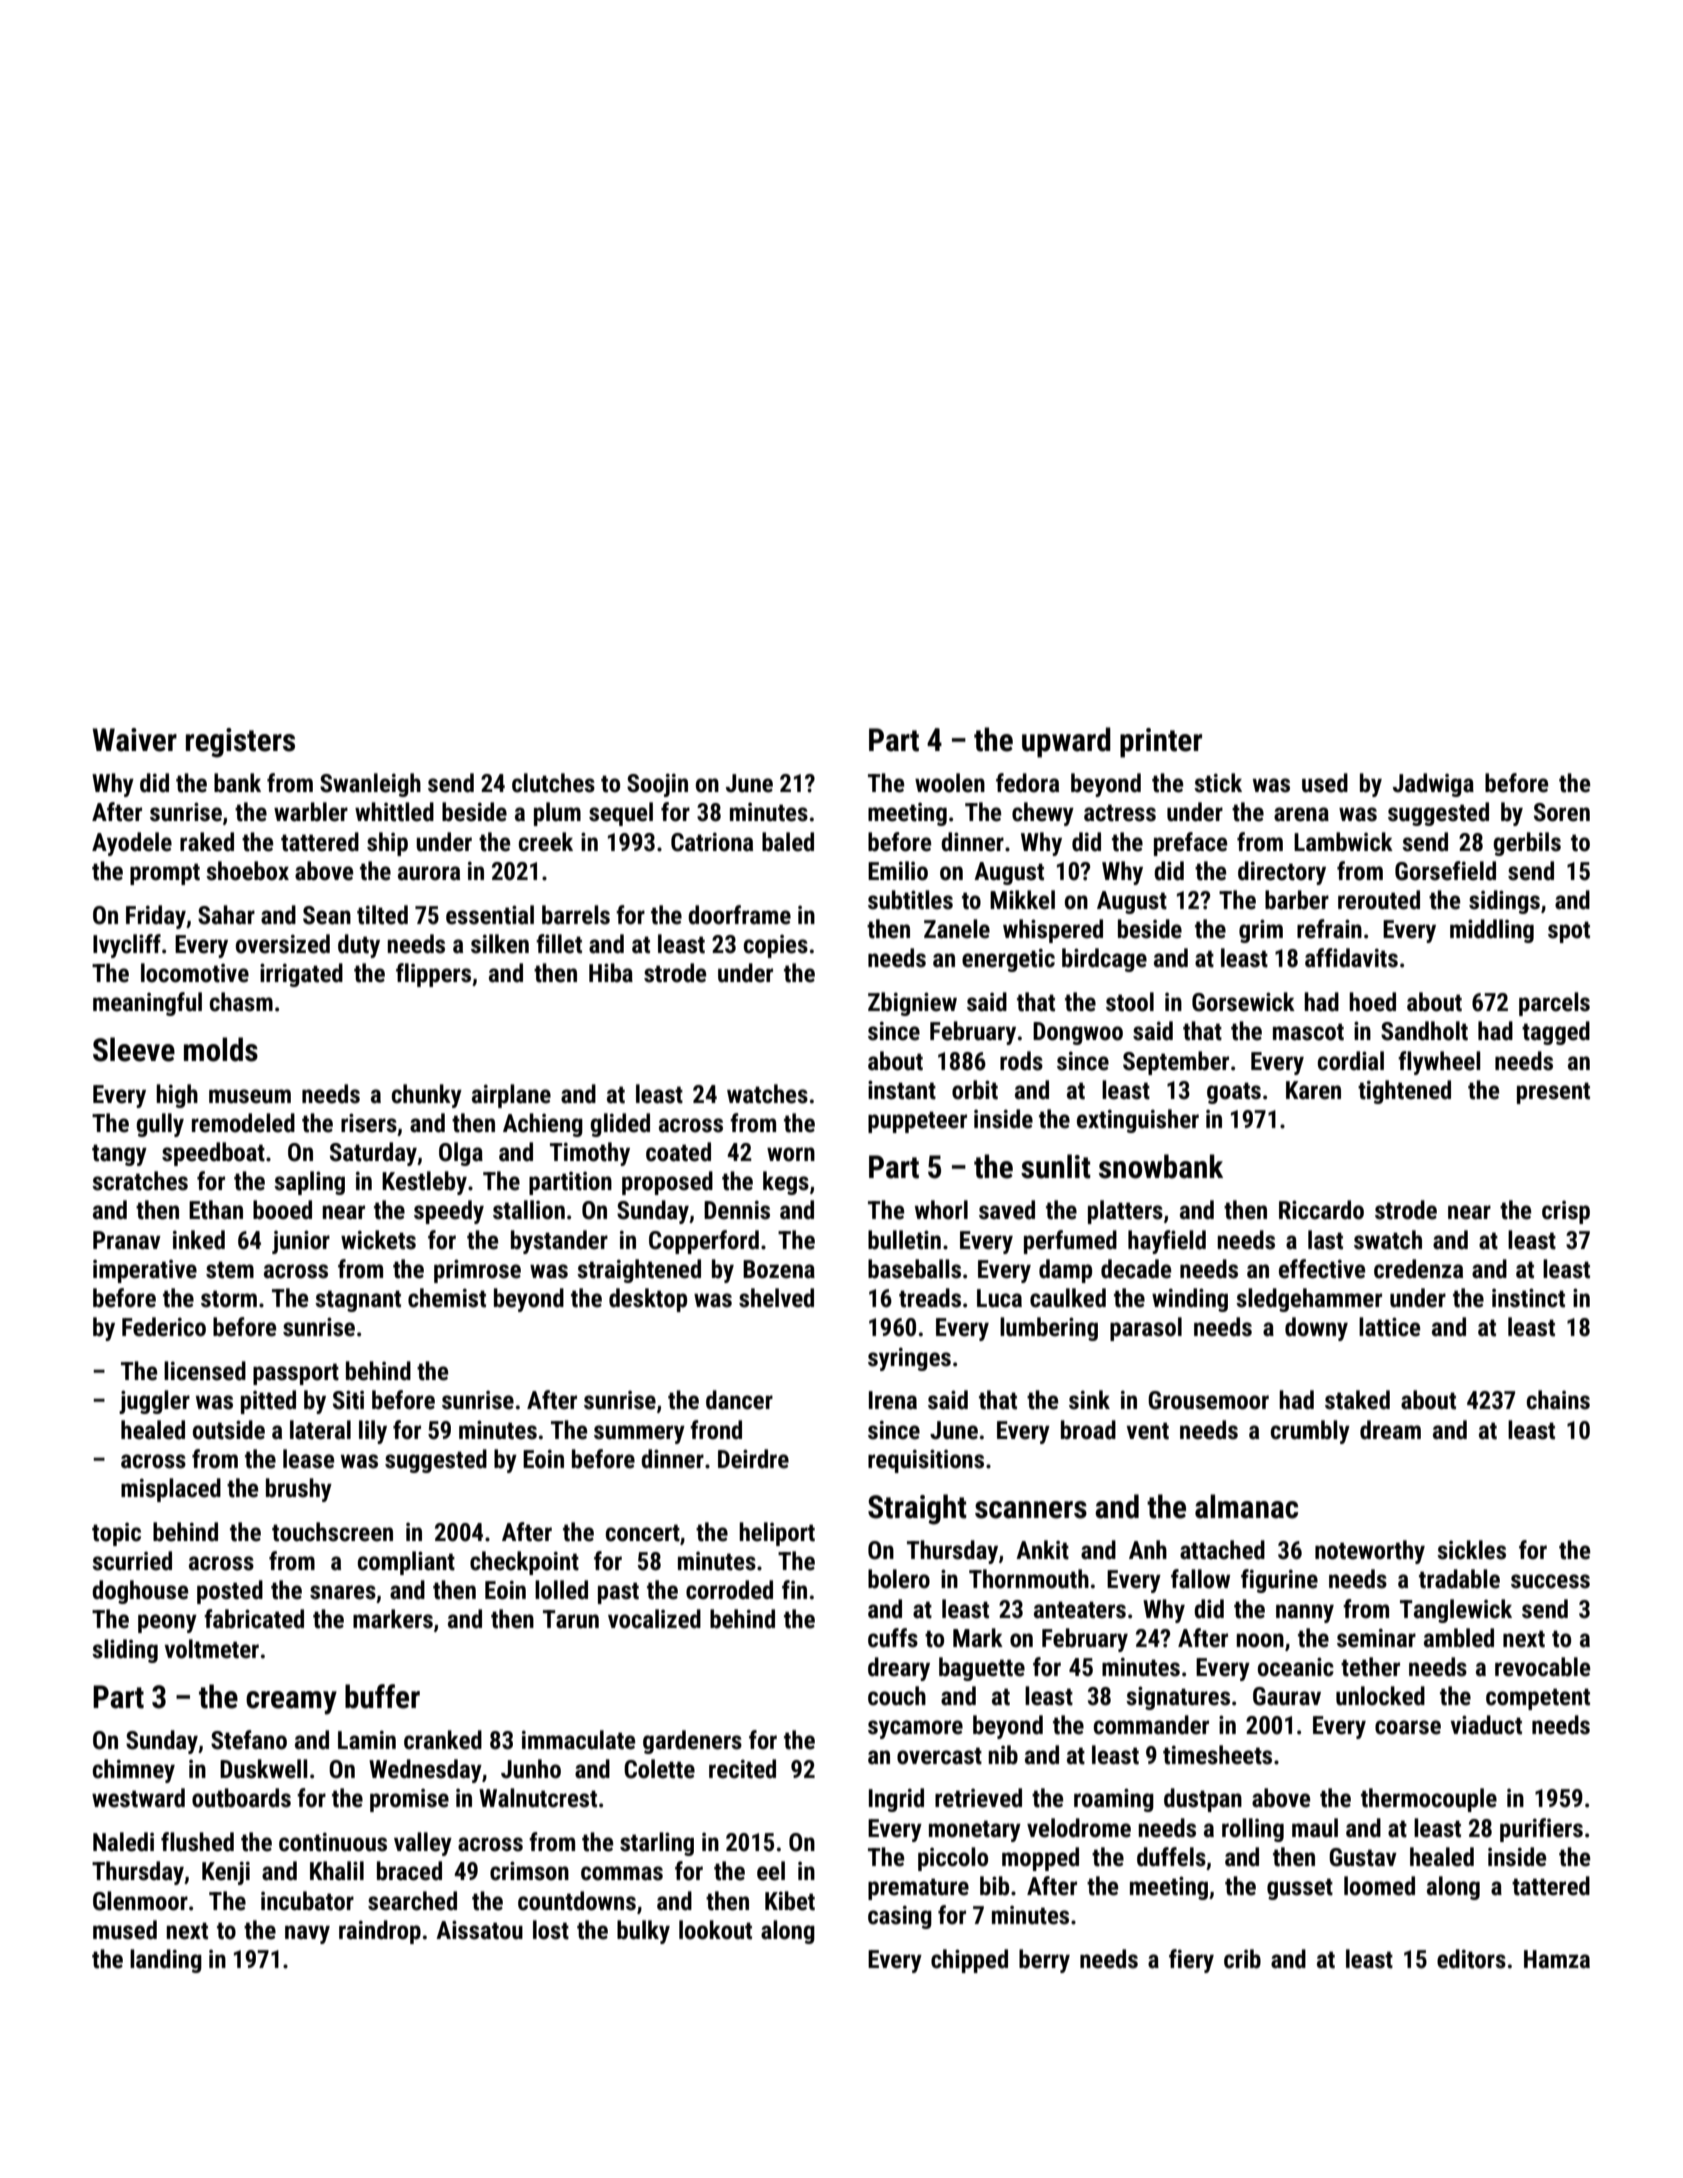 This screenshot has height=2178, width=1683. Describe the element at coordinates (1433, 785) in the screenshot. I see `Jadwiga` at that location.
